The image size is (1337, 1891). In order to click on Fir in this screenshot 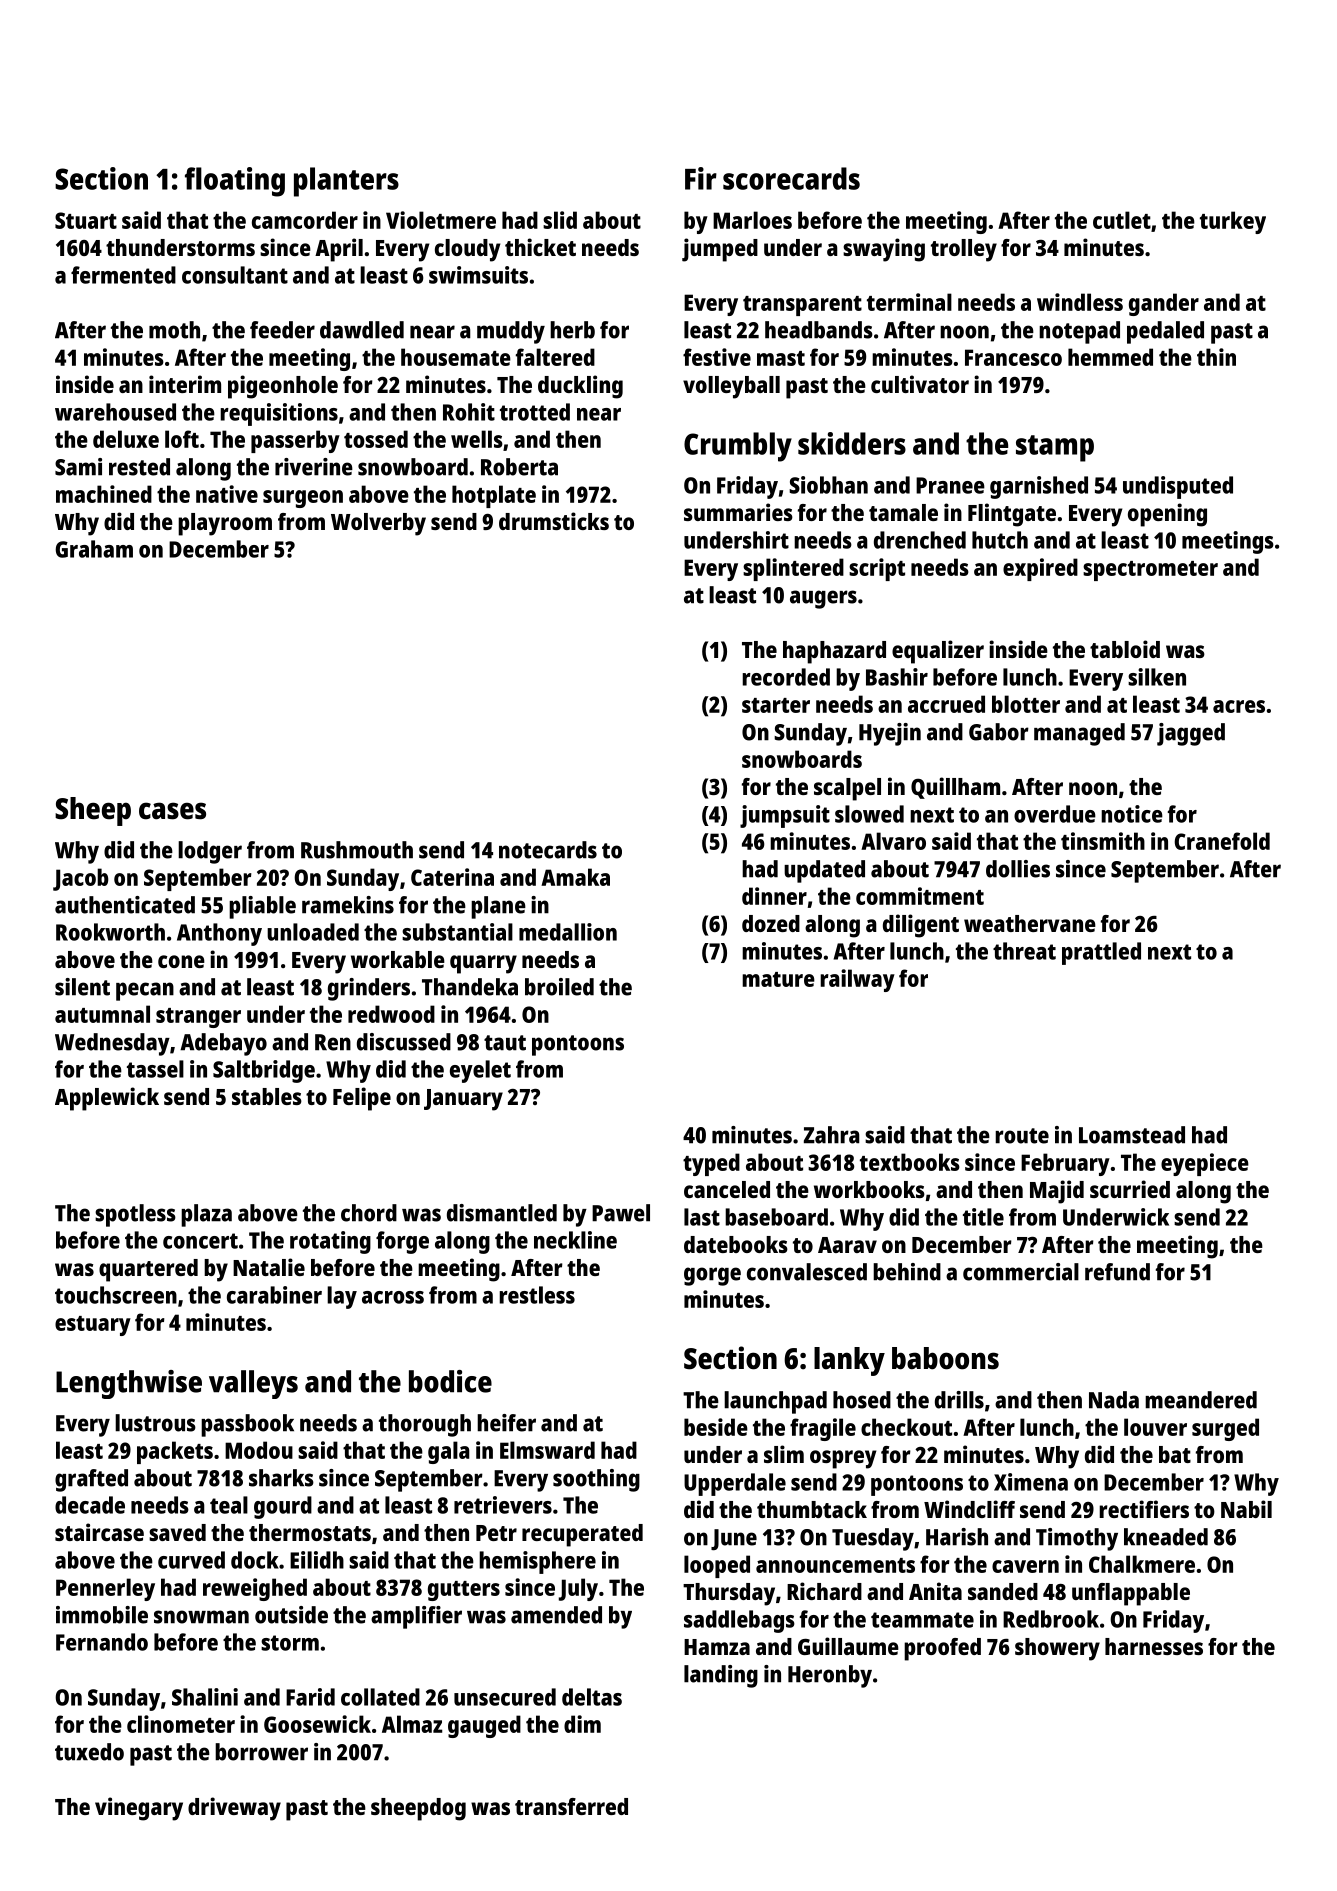, I will do `click(701, 178)`.
